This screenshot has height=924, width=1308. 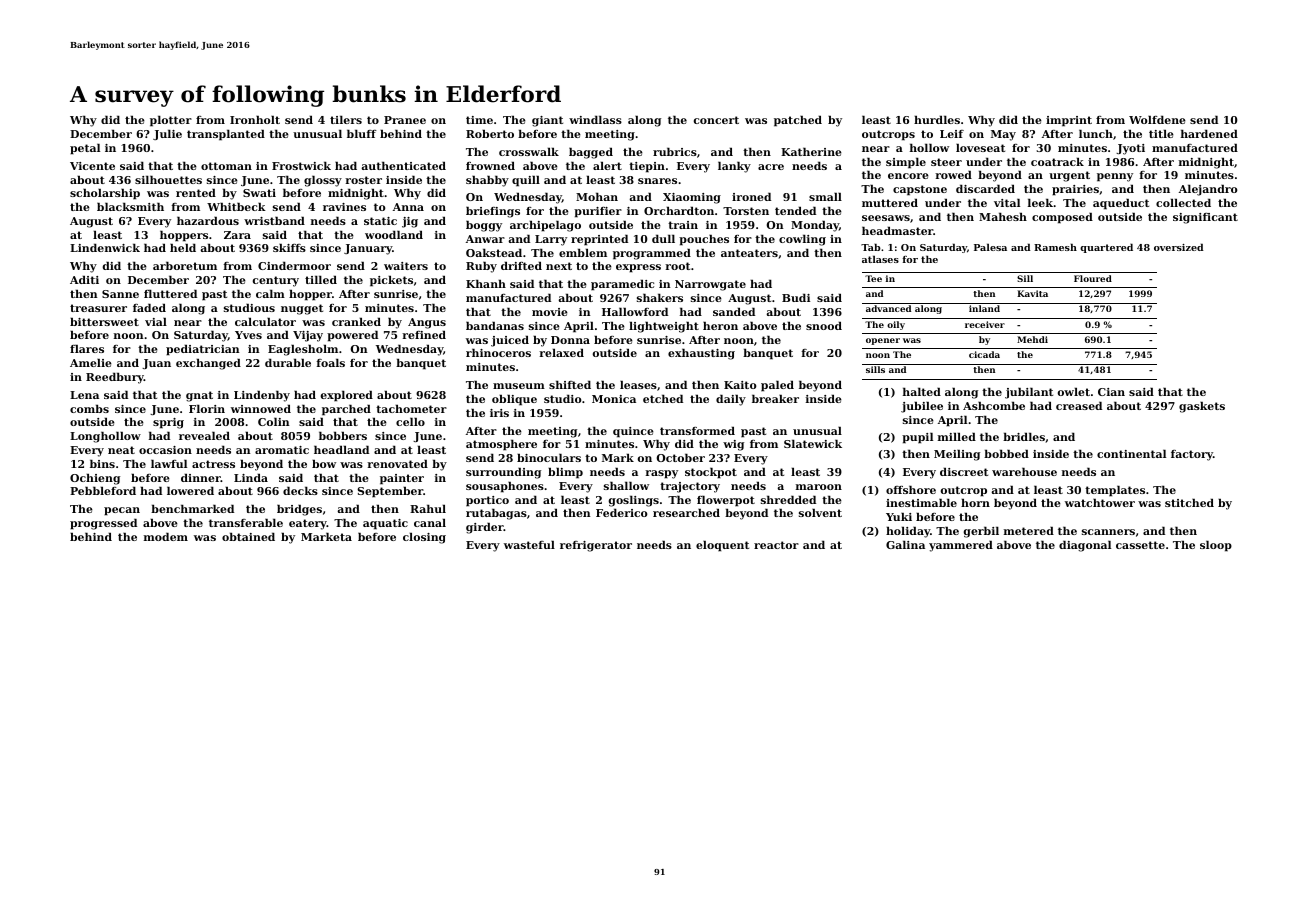 What do you see at coordinates (98, 308) in the screenshot?
I see `treasurer` at bounding box center [98, 308].
